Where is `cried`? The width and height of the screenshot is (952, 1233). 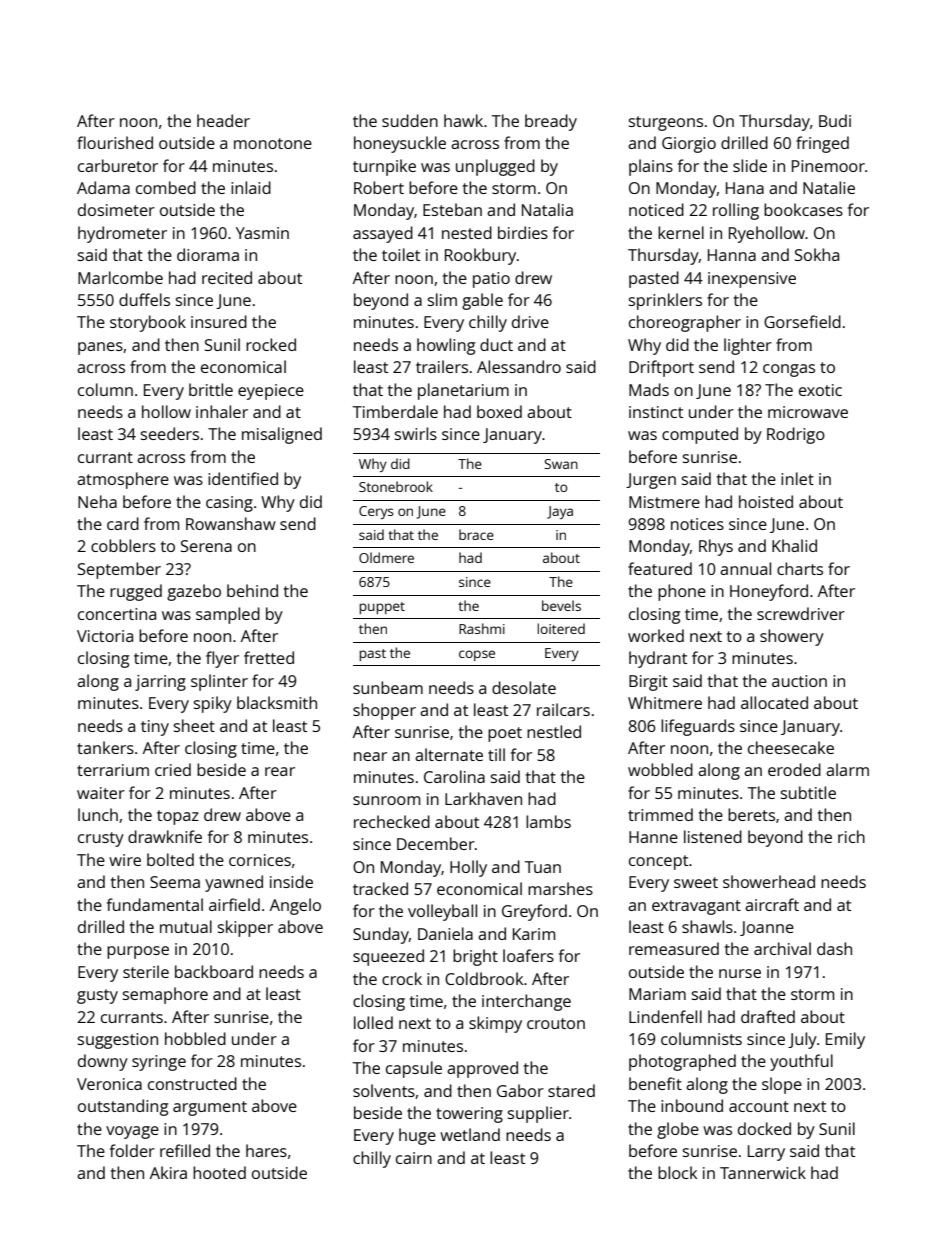
cried is located at coordinates (173, 769).
